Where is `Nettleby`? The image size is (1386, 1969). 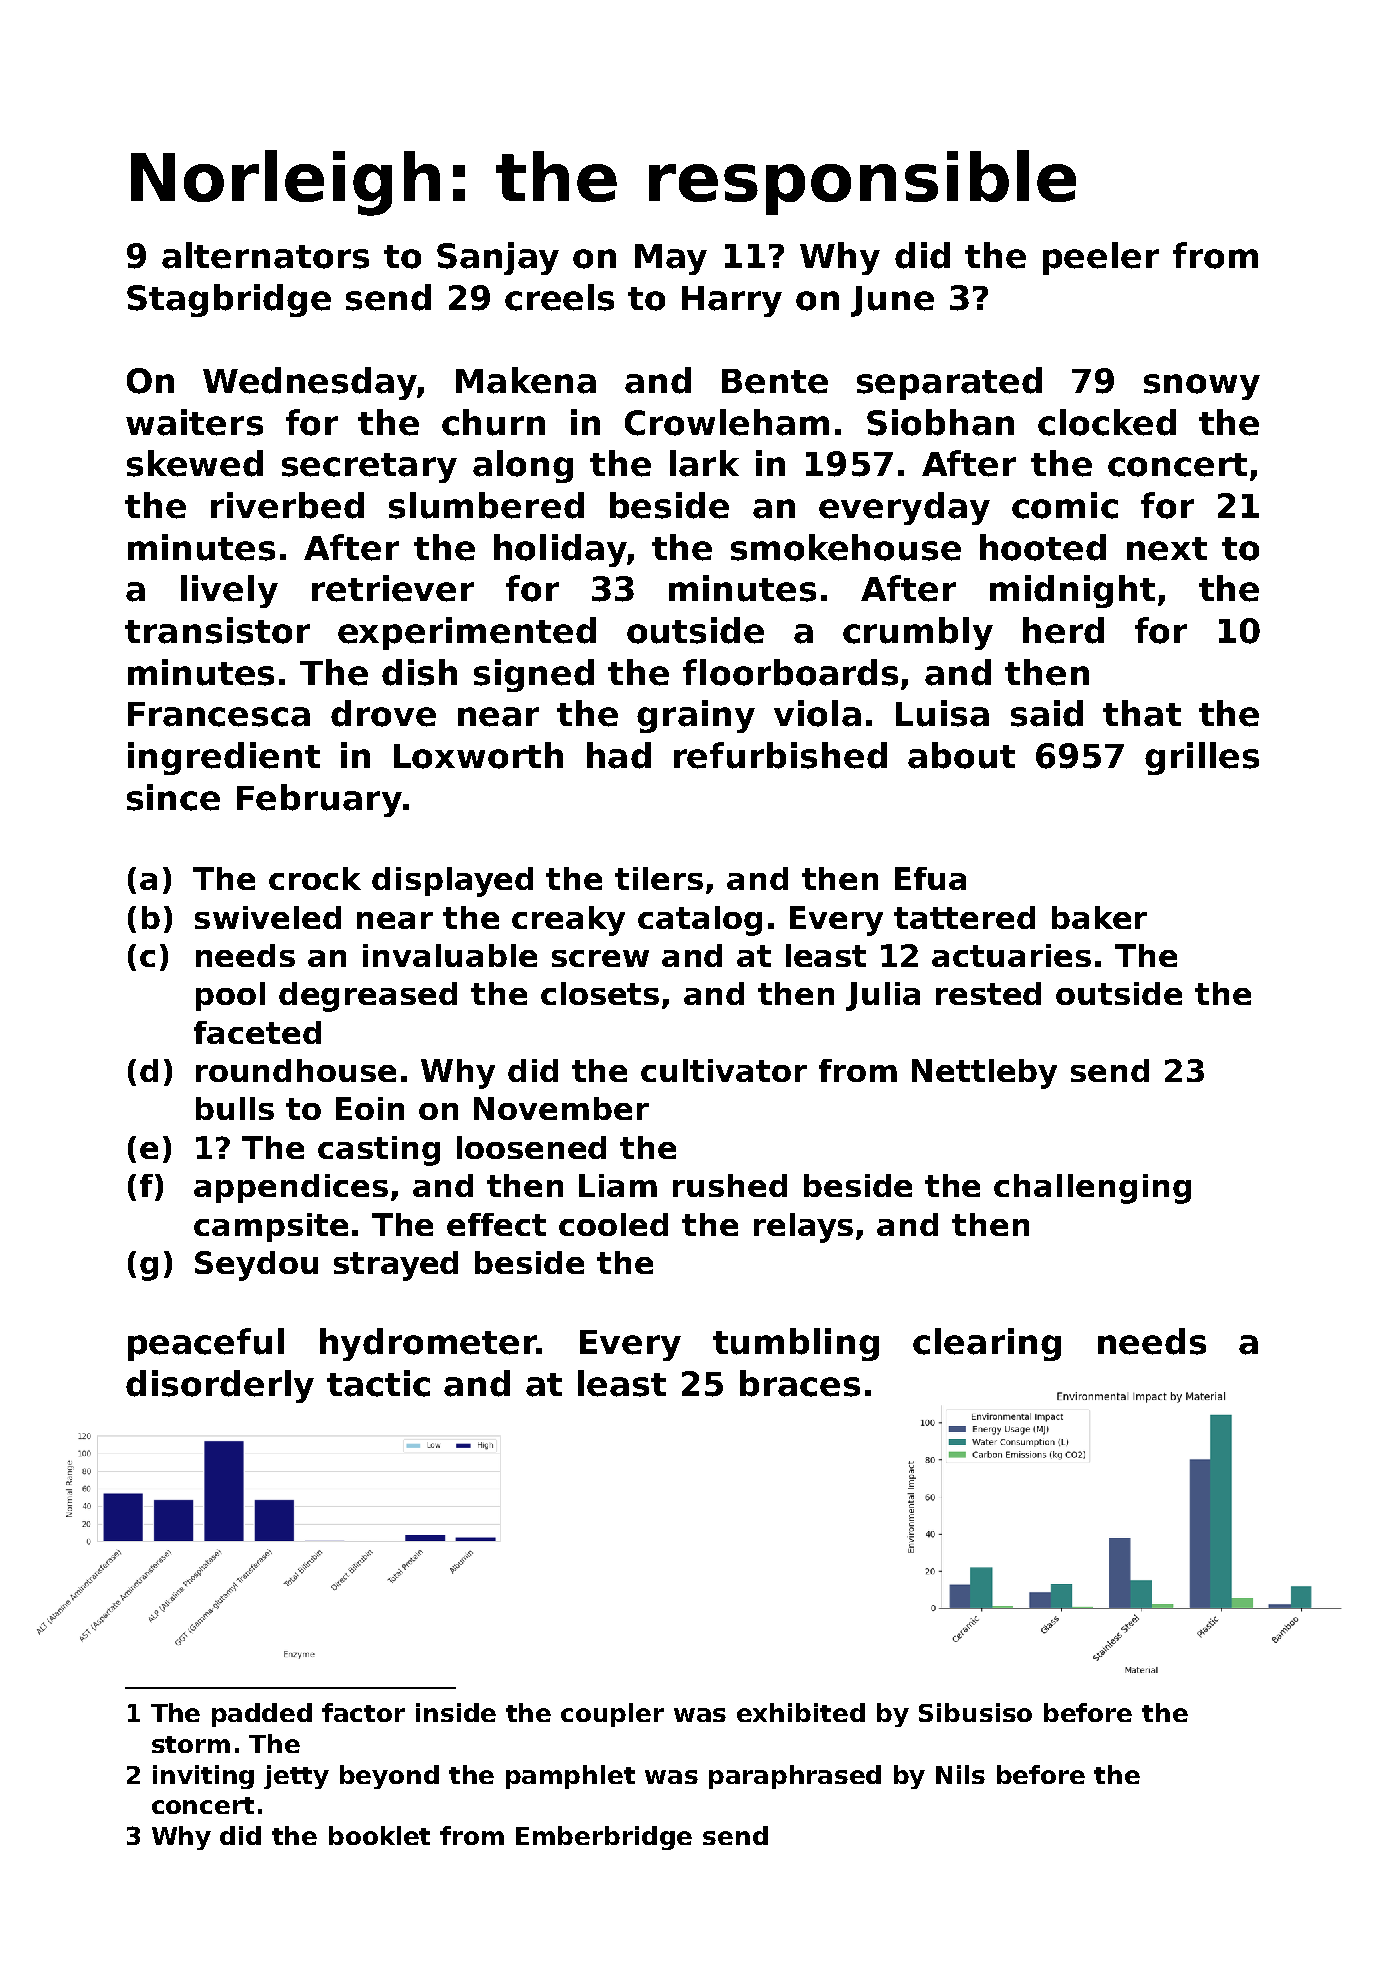
Nettleby is located at coordinates (984, 1074).
